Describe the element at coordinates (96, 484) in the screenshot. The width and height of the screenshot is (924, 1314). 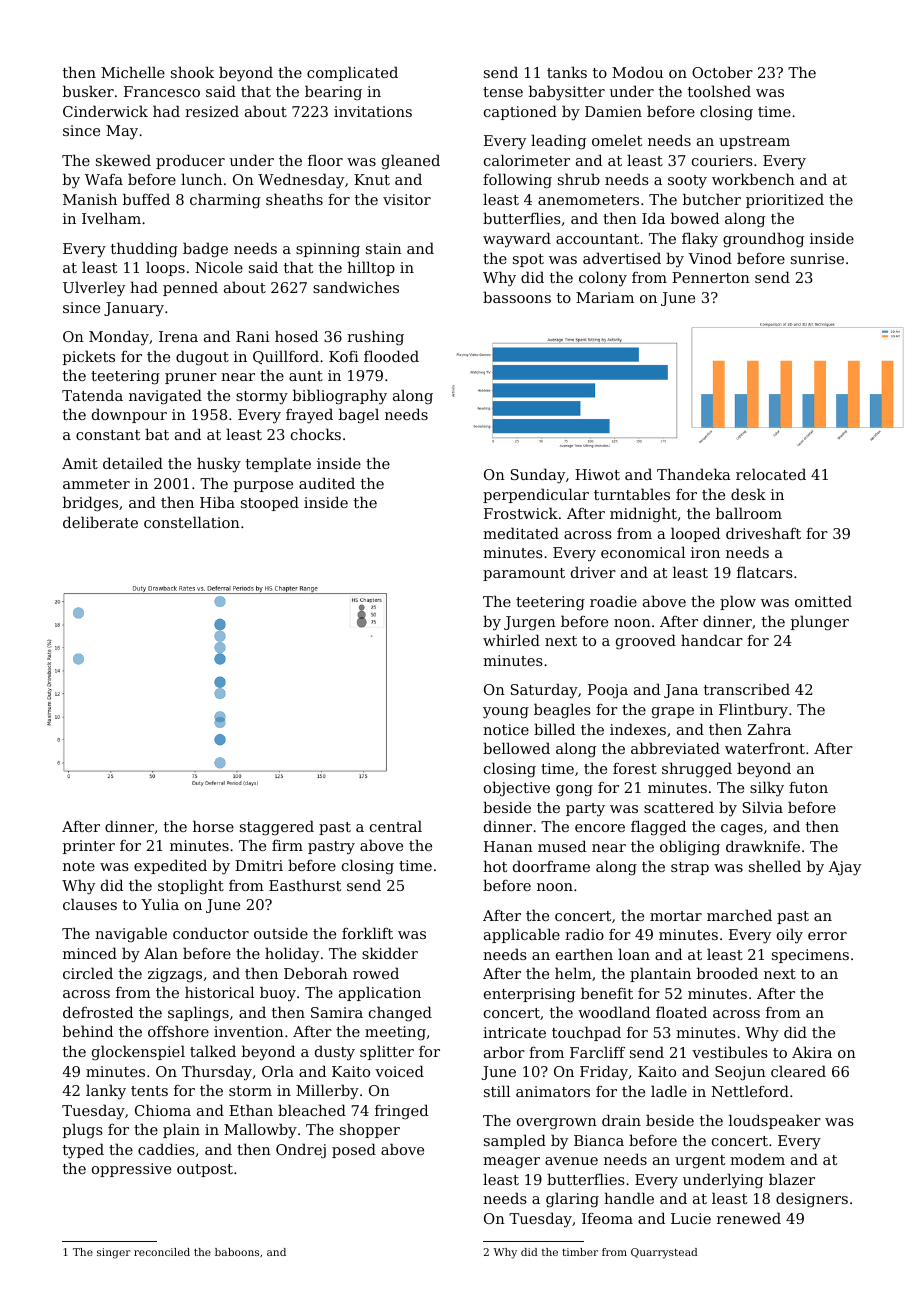
I see `ammeter` at that location.
